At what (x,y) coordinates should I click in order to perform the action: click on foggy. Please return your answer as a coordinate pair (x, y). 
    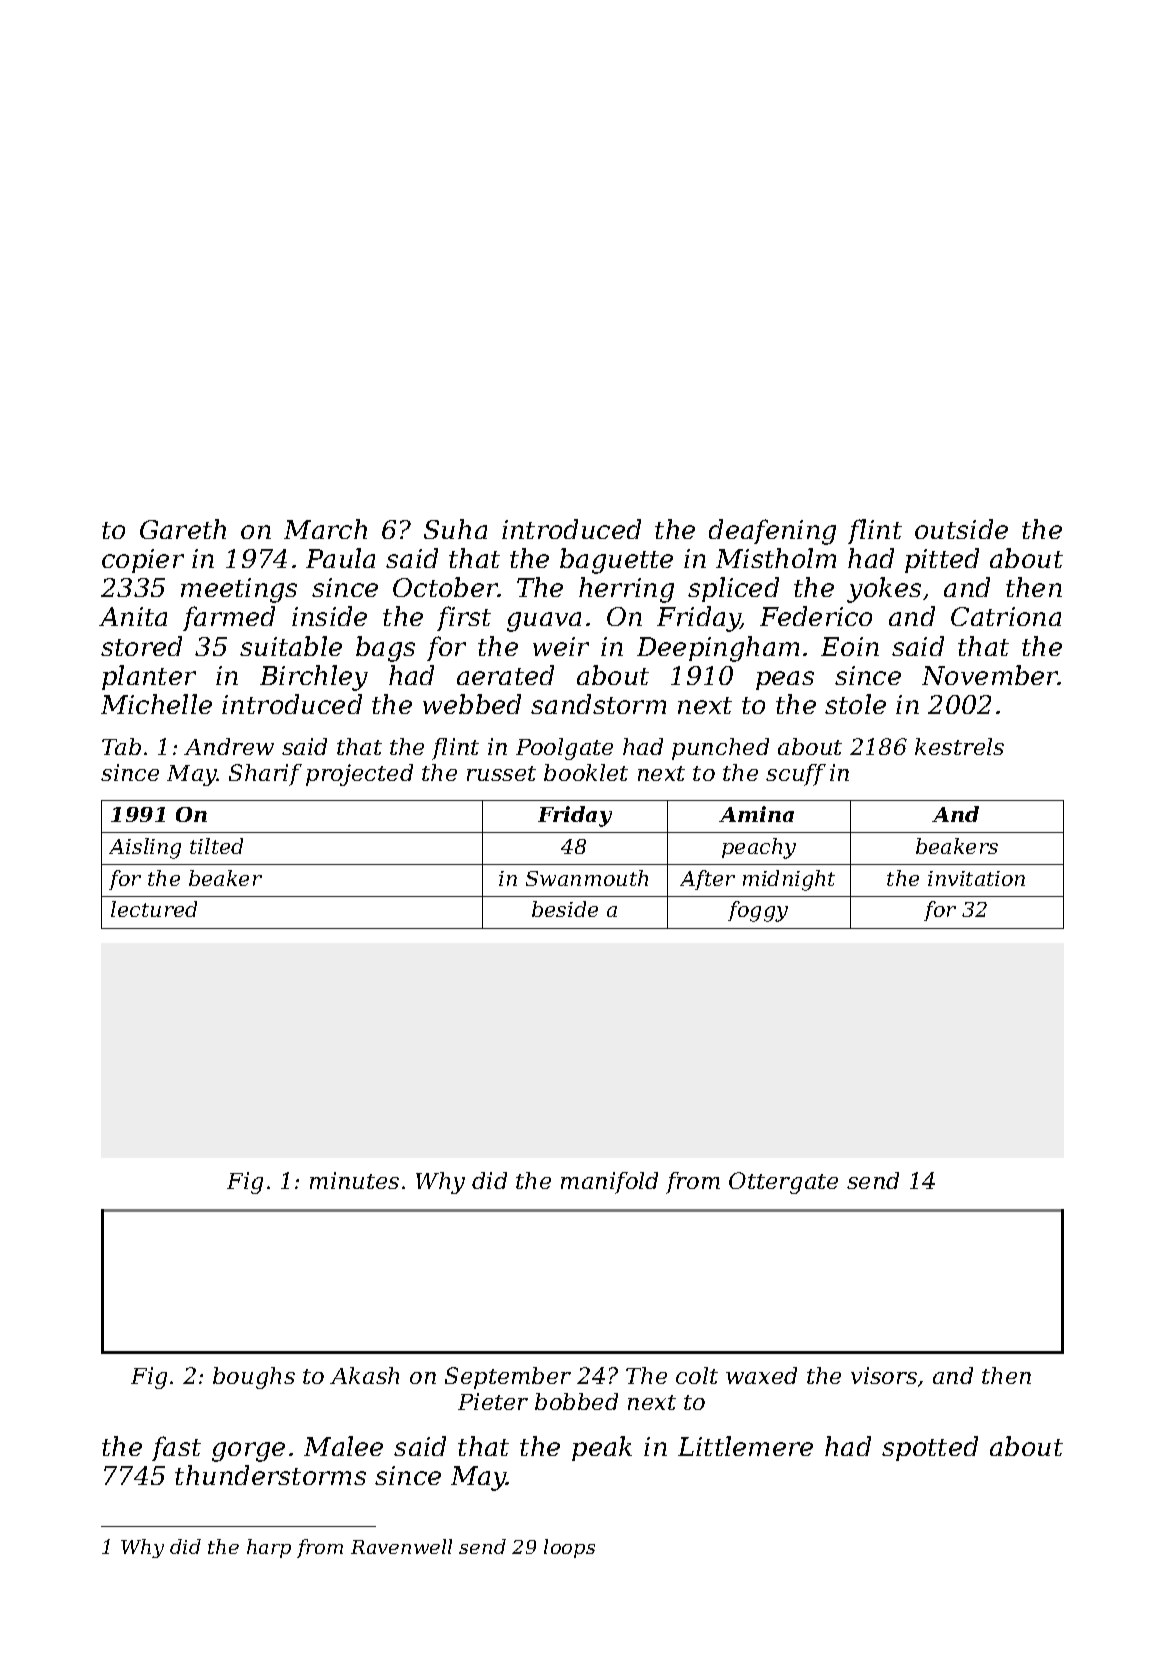
    Looking at the image, I should click on (758, 911).
